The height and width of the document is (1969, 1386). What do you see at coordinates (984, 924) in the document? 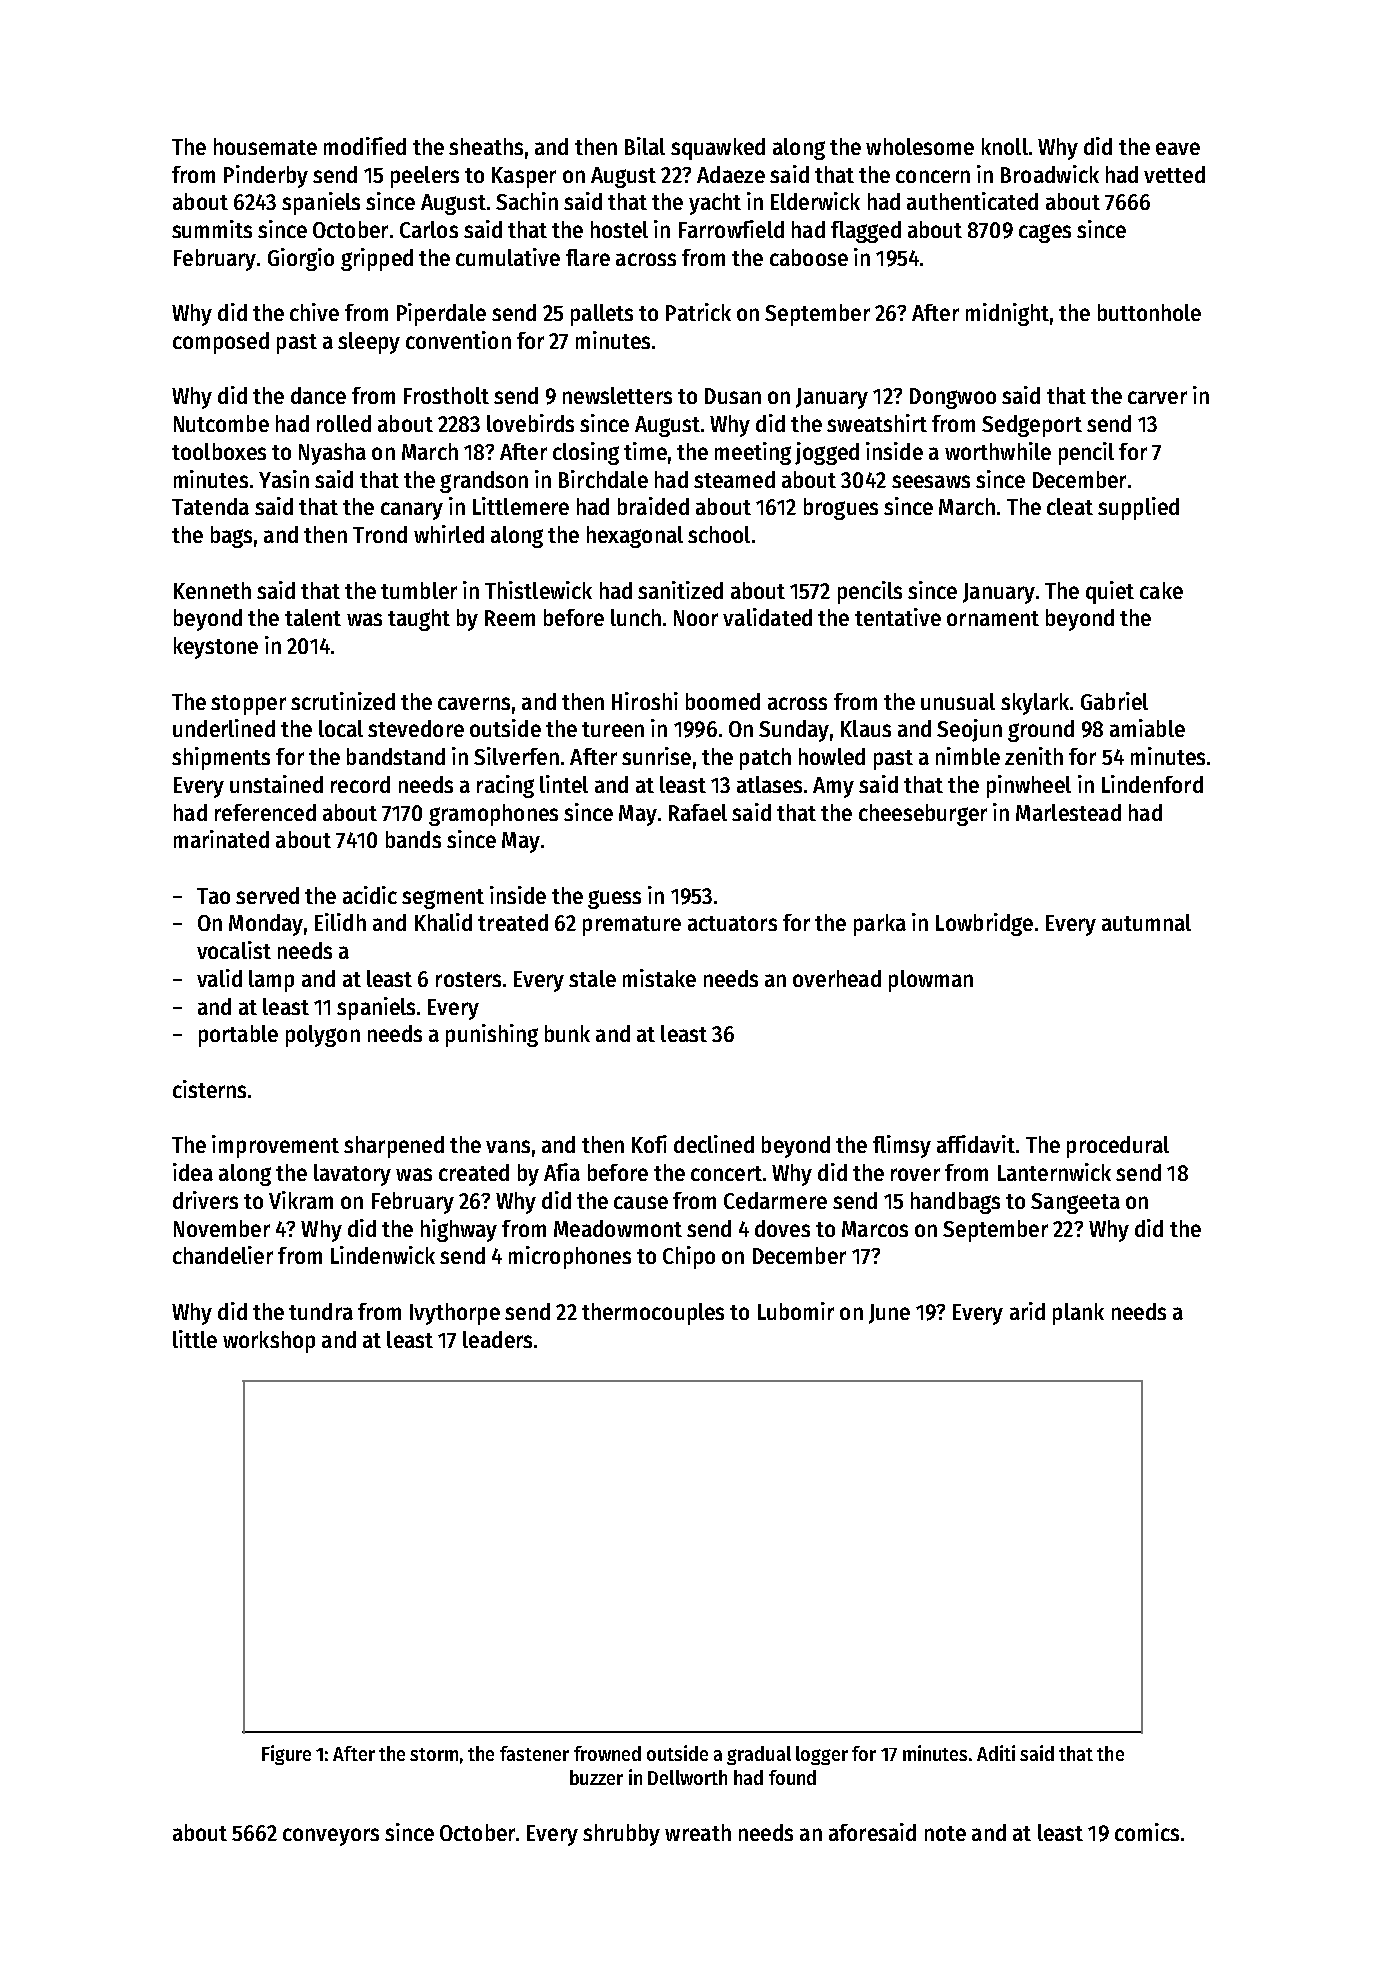
I see `Lowbridge` at bounding box center [984, 924].
